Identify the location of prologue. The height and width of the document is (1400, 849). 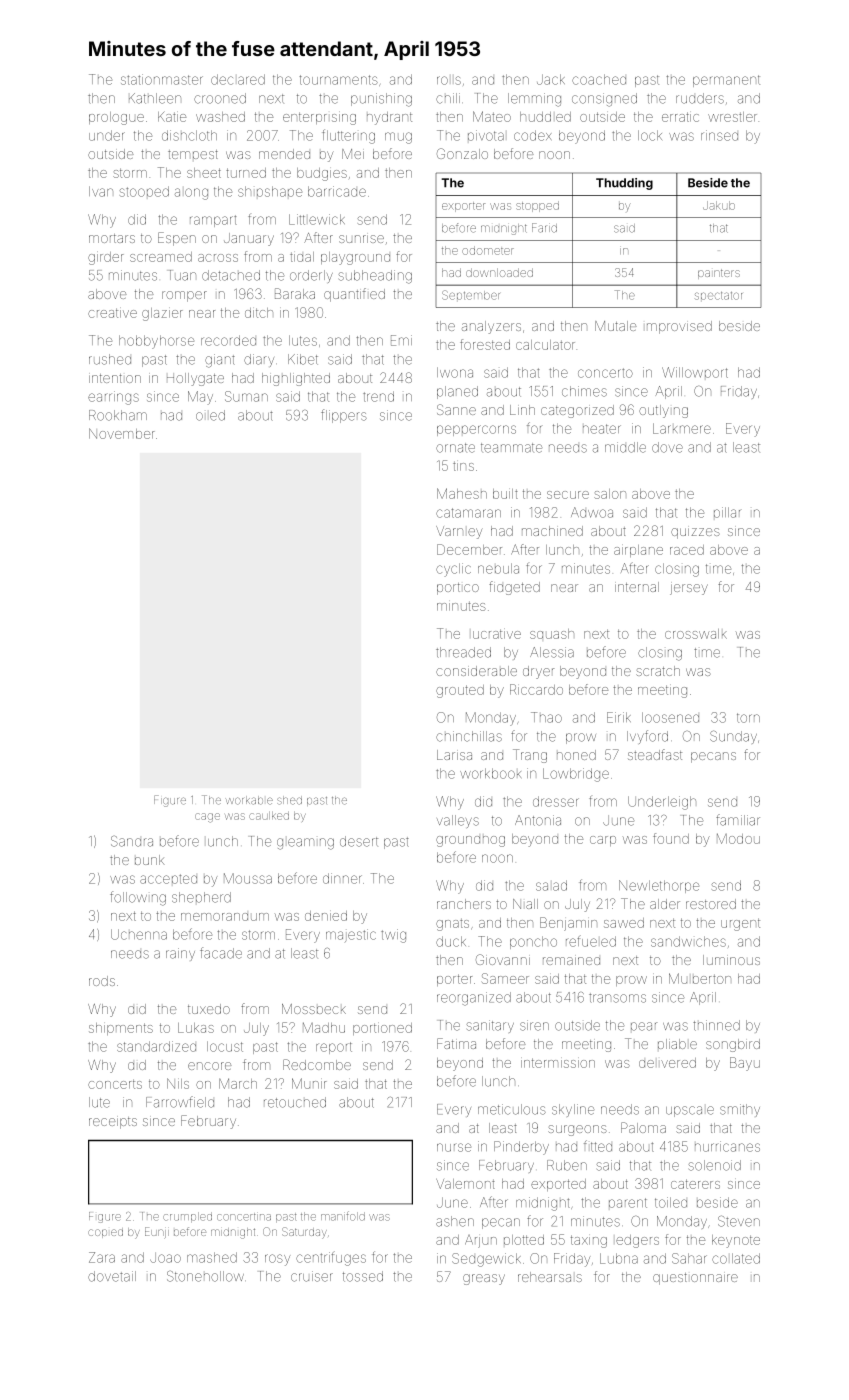
(116, 118).
